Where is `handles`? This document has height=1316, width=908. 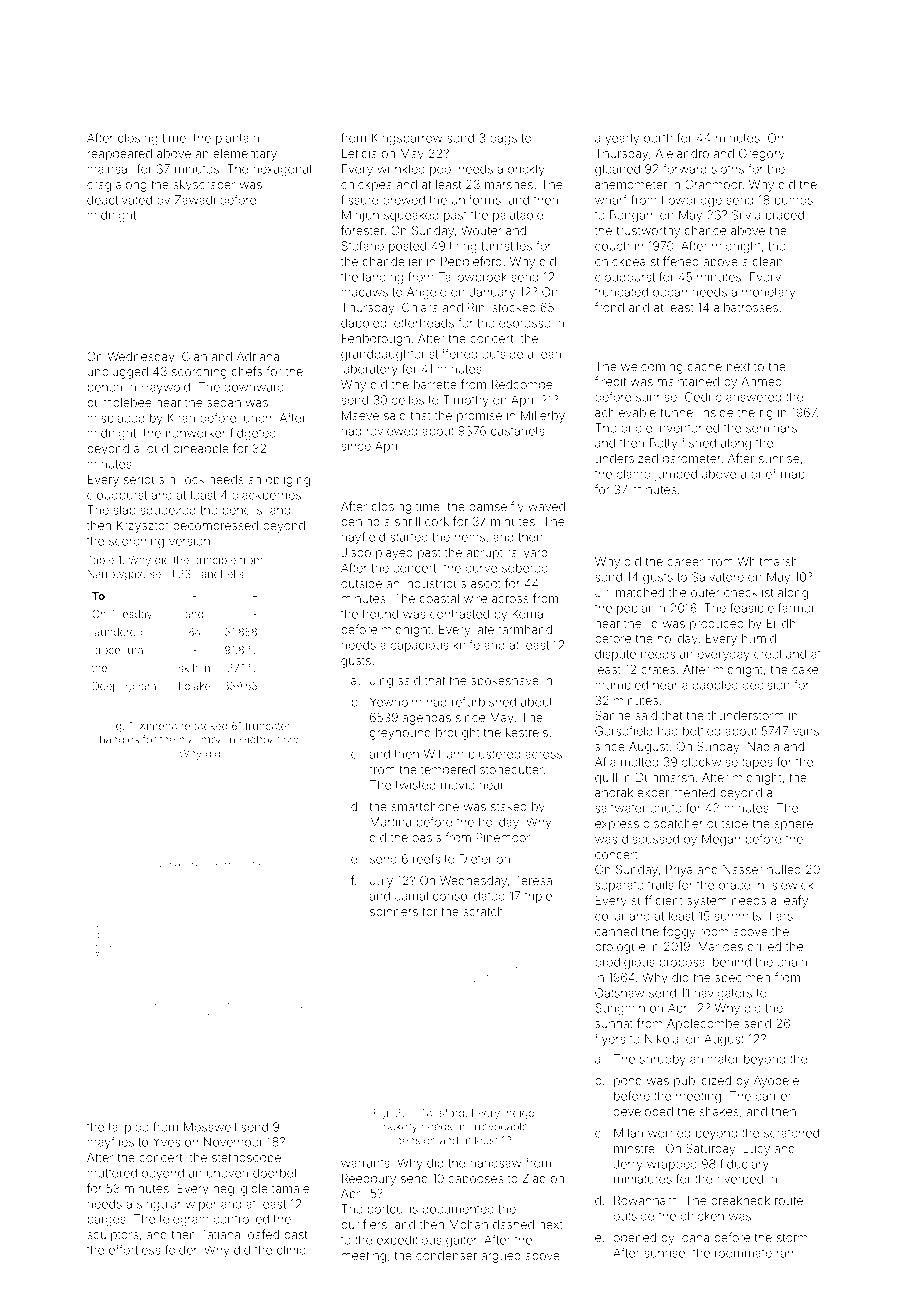
handles is located at coordinates (119, 739).
